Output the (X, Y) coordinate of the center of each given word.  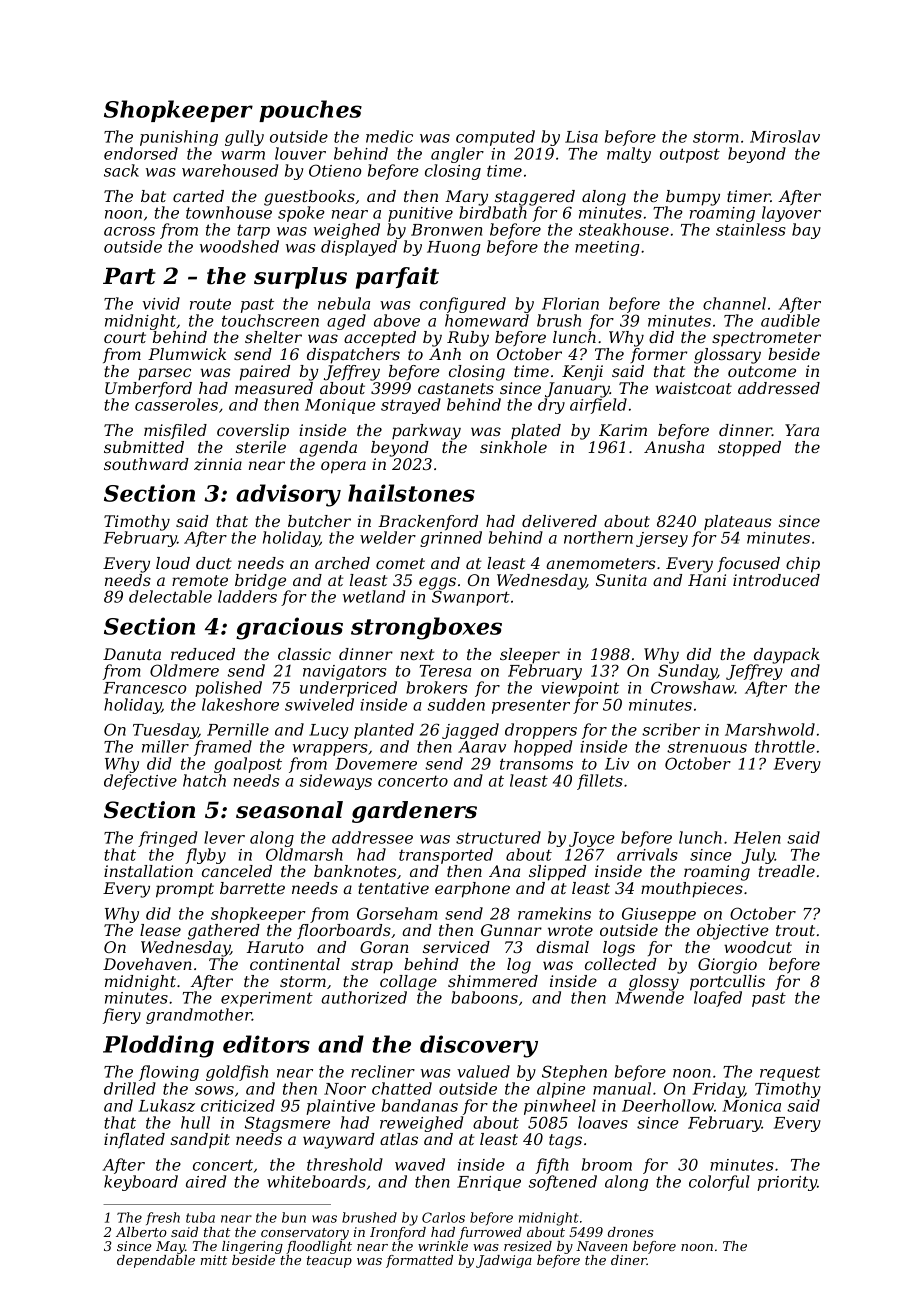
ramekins (554, 913)
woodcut (758, 947)
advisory (288, 495)
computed (495, 138)
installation (148, 871)
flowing (169, 1073)
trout (795, 930)
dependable (156, 1261)
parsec (164, 374)
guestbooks (309, 198)
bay (806, 231)
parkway (426, 432)
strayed (411, 406)
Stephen (574, 1073)
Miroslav (785, 136)
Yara (802, 430)
